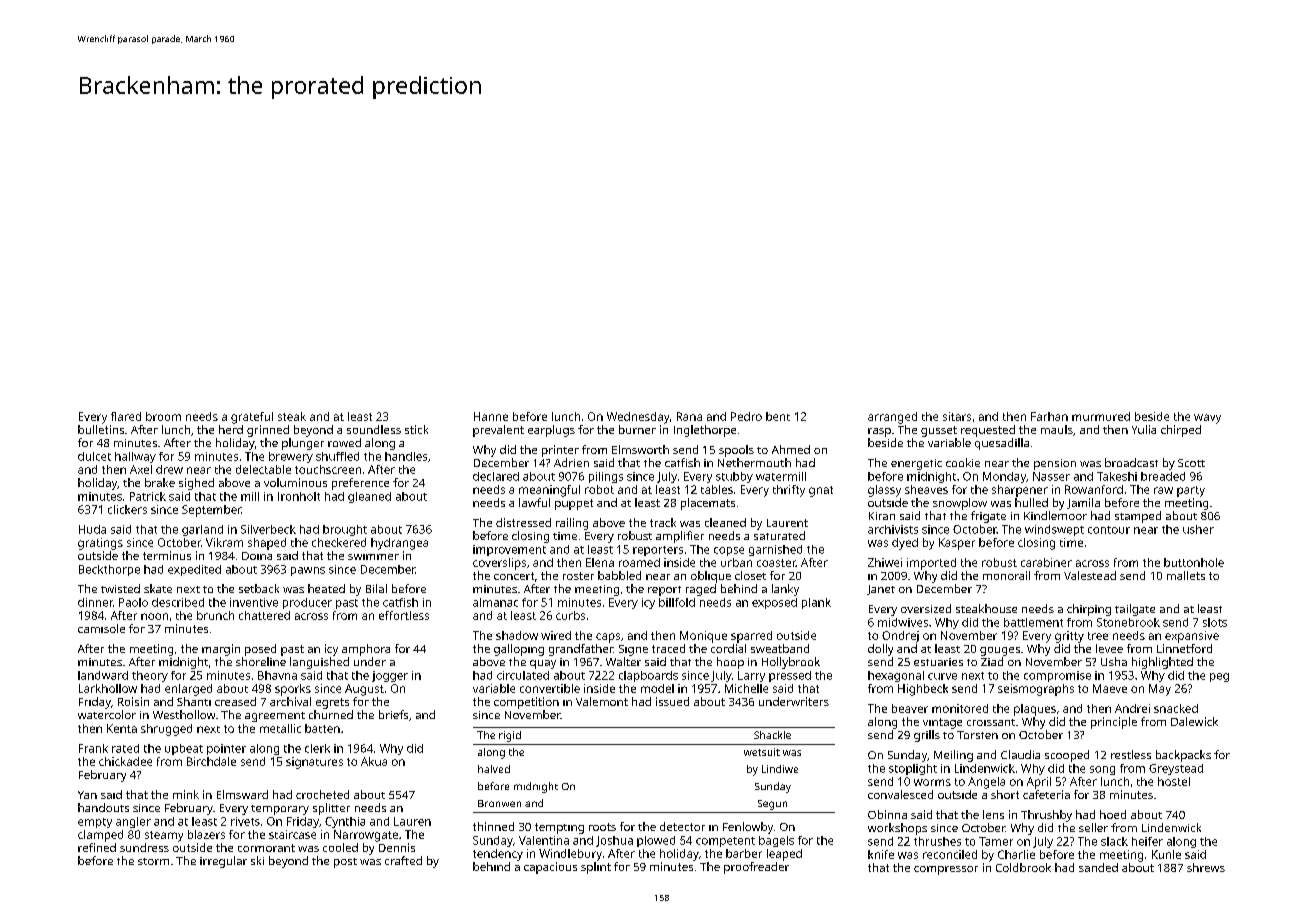  Describe the element at coordinates (498, 431) in the screenshot. I see `prevalent` at that location.
